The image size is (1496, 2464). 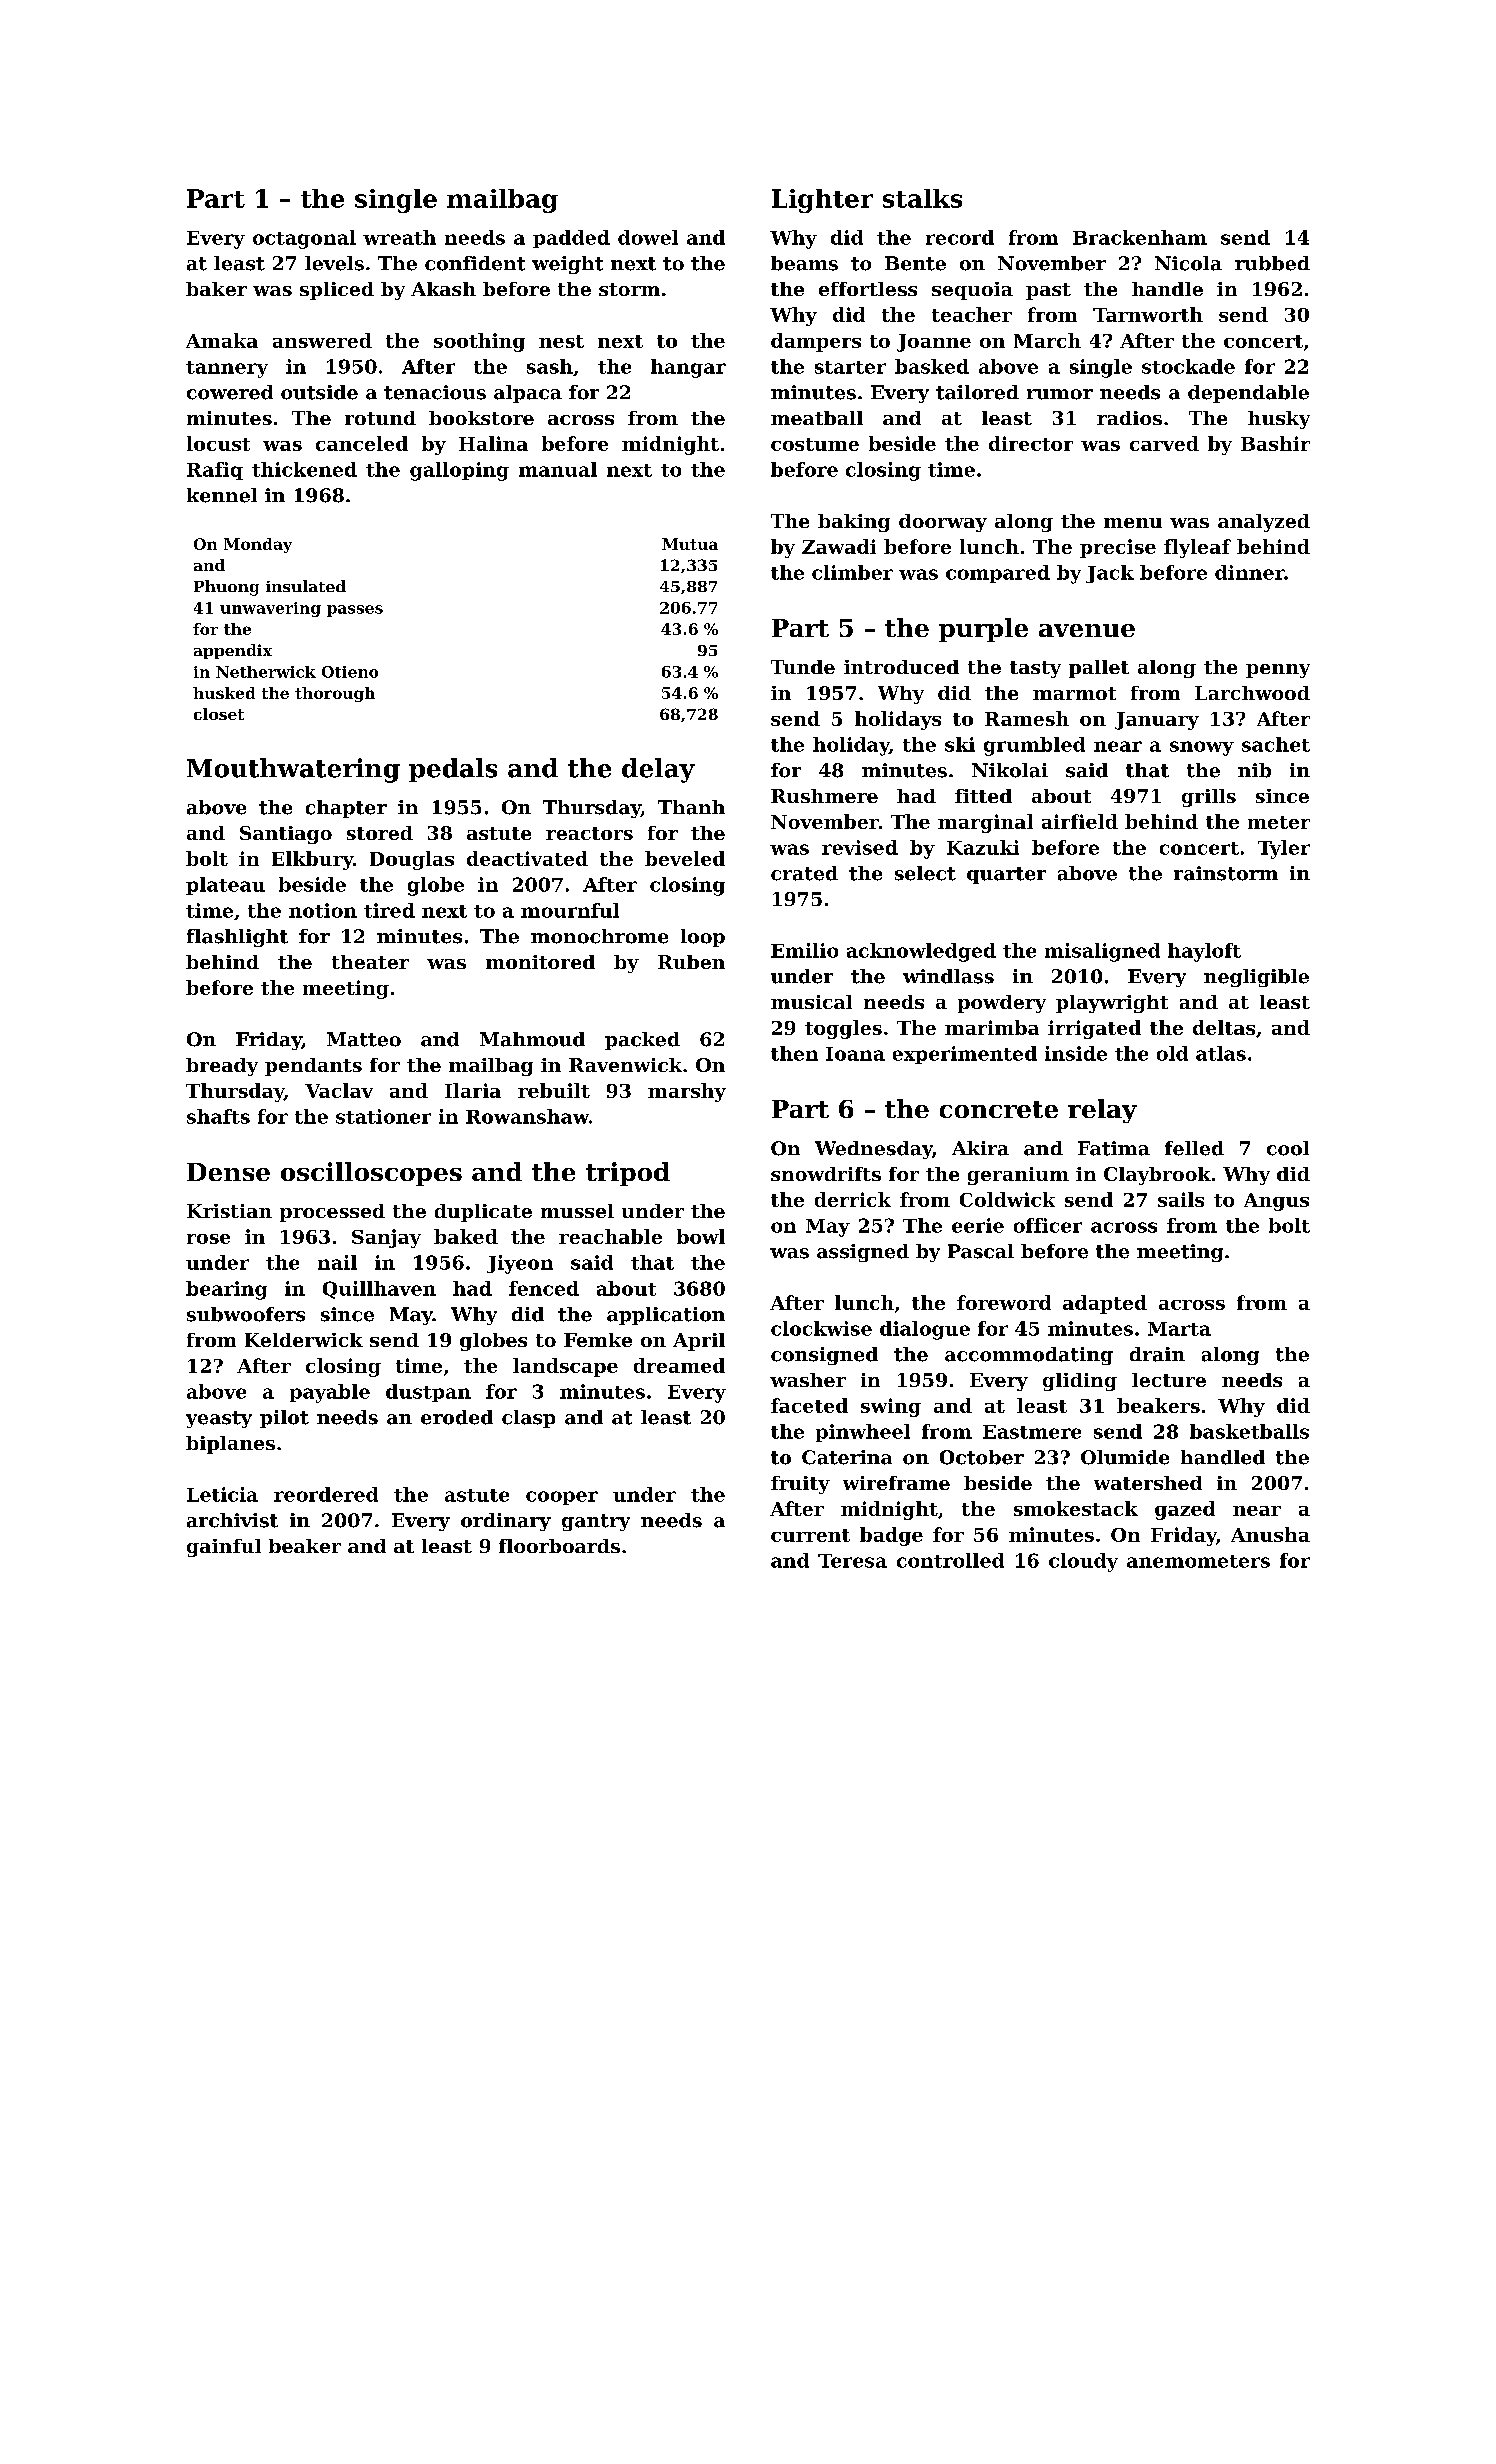 What do you see at coordinates (658, 770) in the screenshot?
I see `delay` at bounding box center [658, 770].
